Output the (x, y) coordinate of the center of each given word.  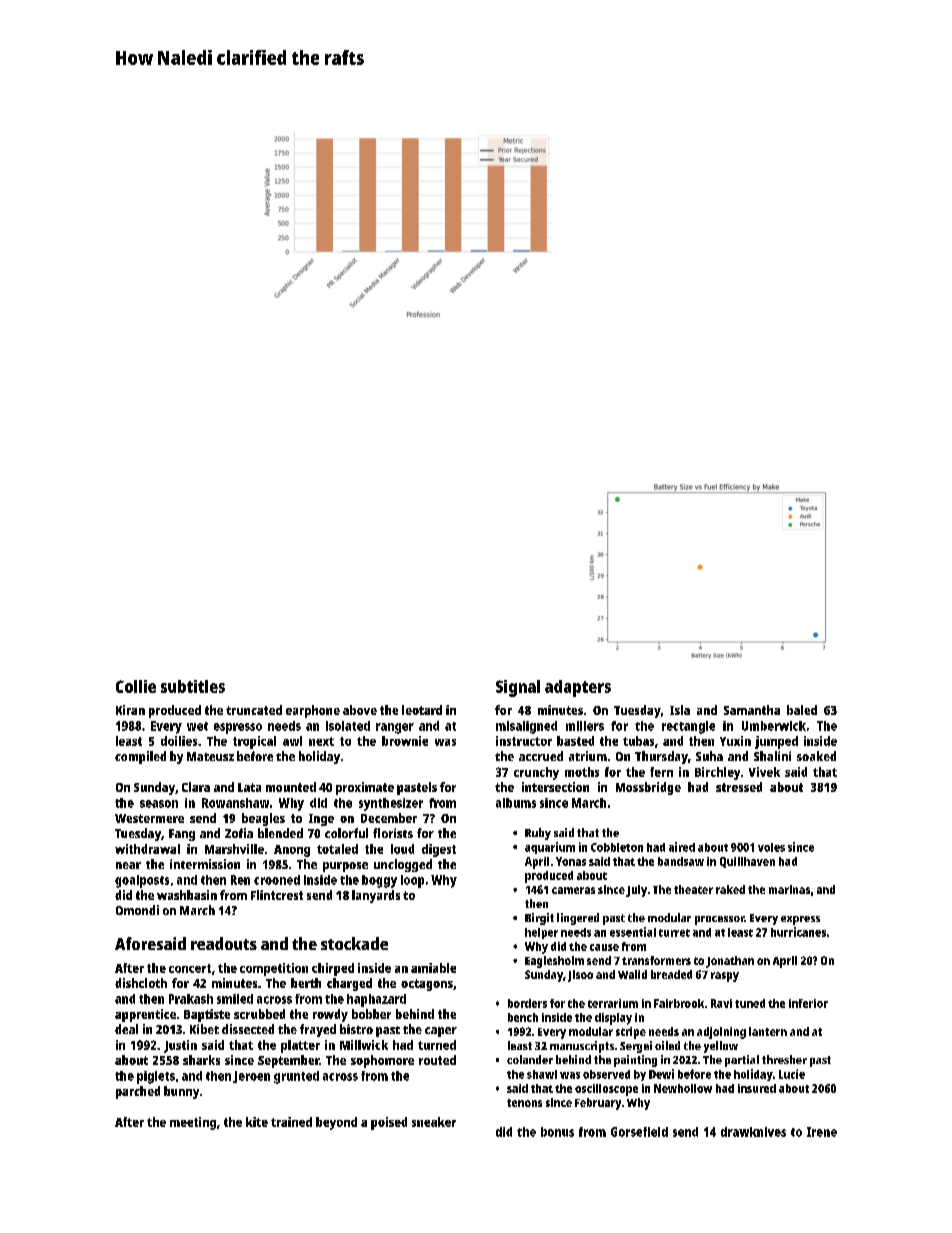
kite (257, 1122)
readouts (224, 943)
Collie (136, 686)
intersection (555, 787)
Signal (518, 688)
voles (771, 847)
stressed (739, 787)
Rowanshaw (235, 803)
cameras (573, 890)
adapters (578, 688)
